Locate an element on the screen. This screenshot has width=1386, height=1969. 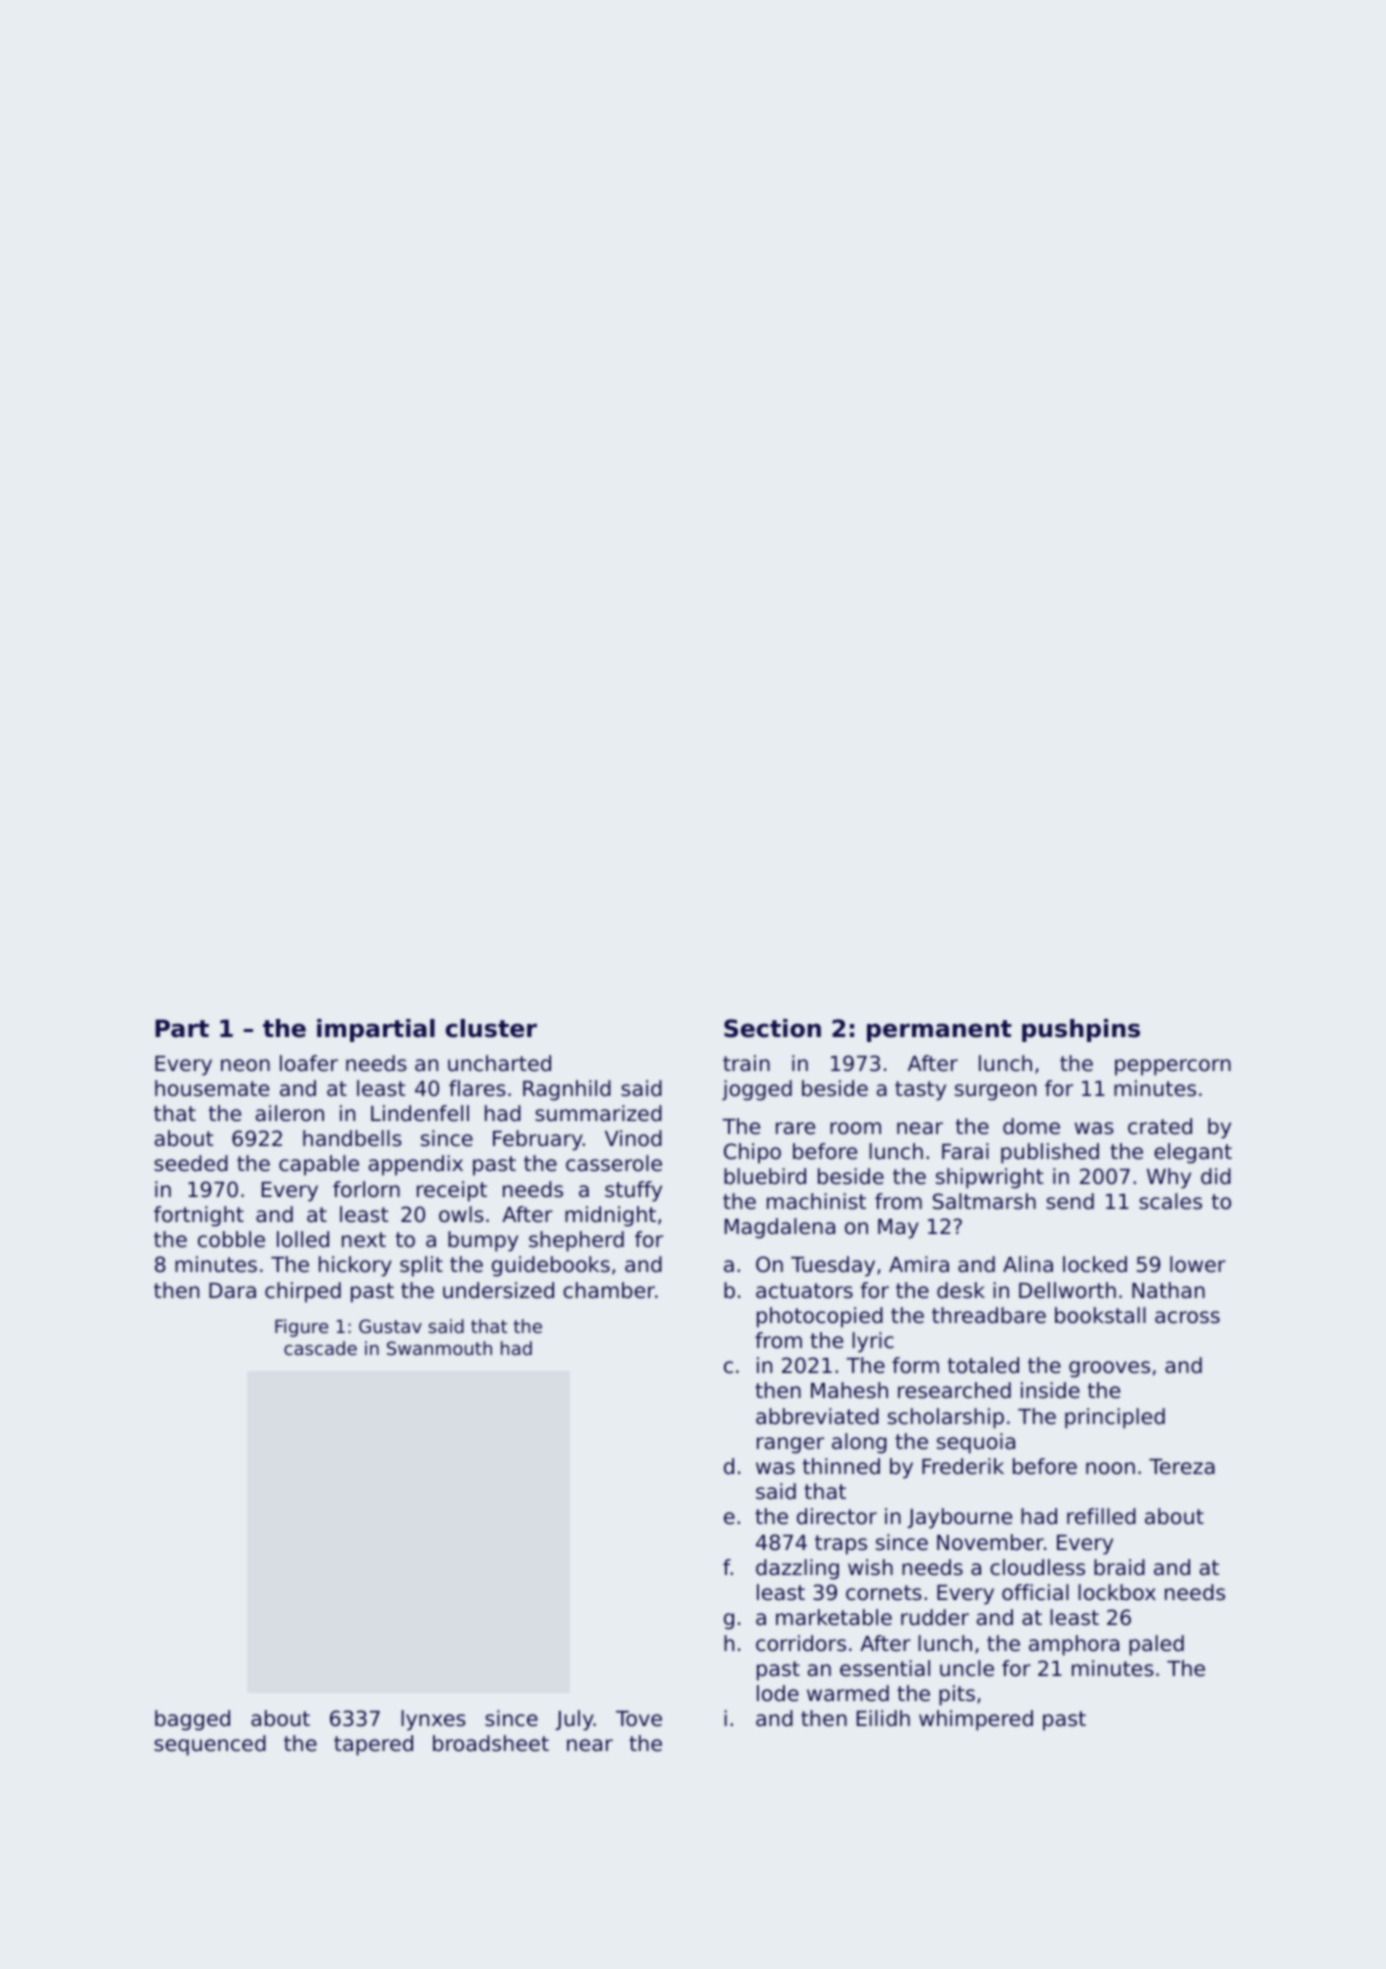
braid is located at coordinates (1119, 1567).
